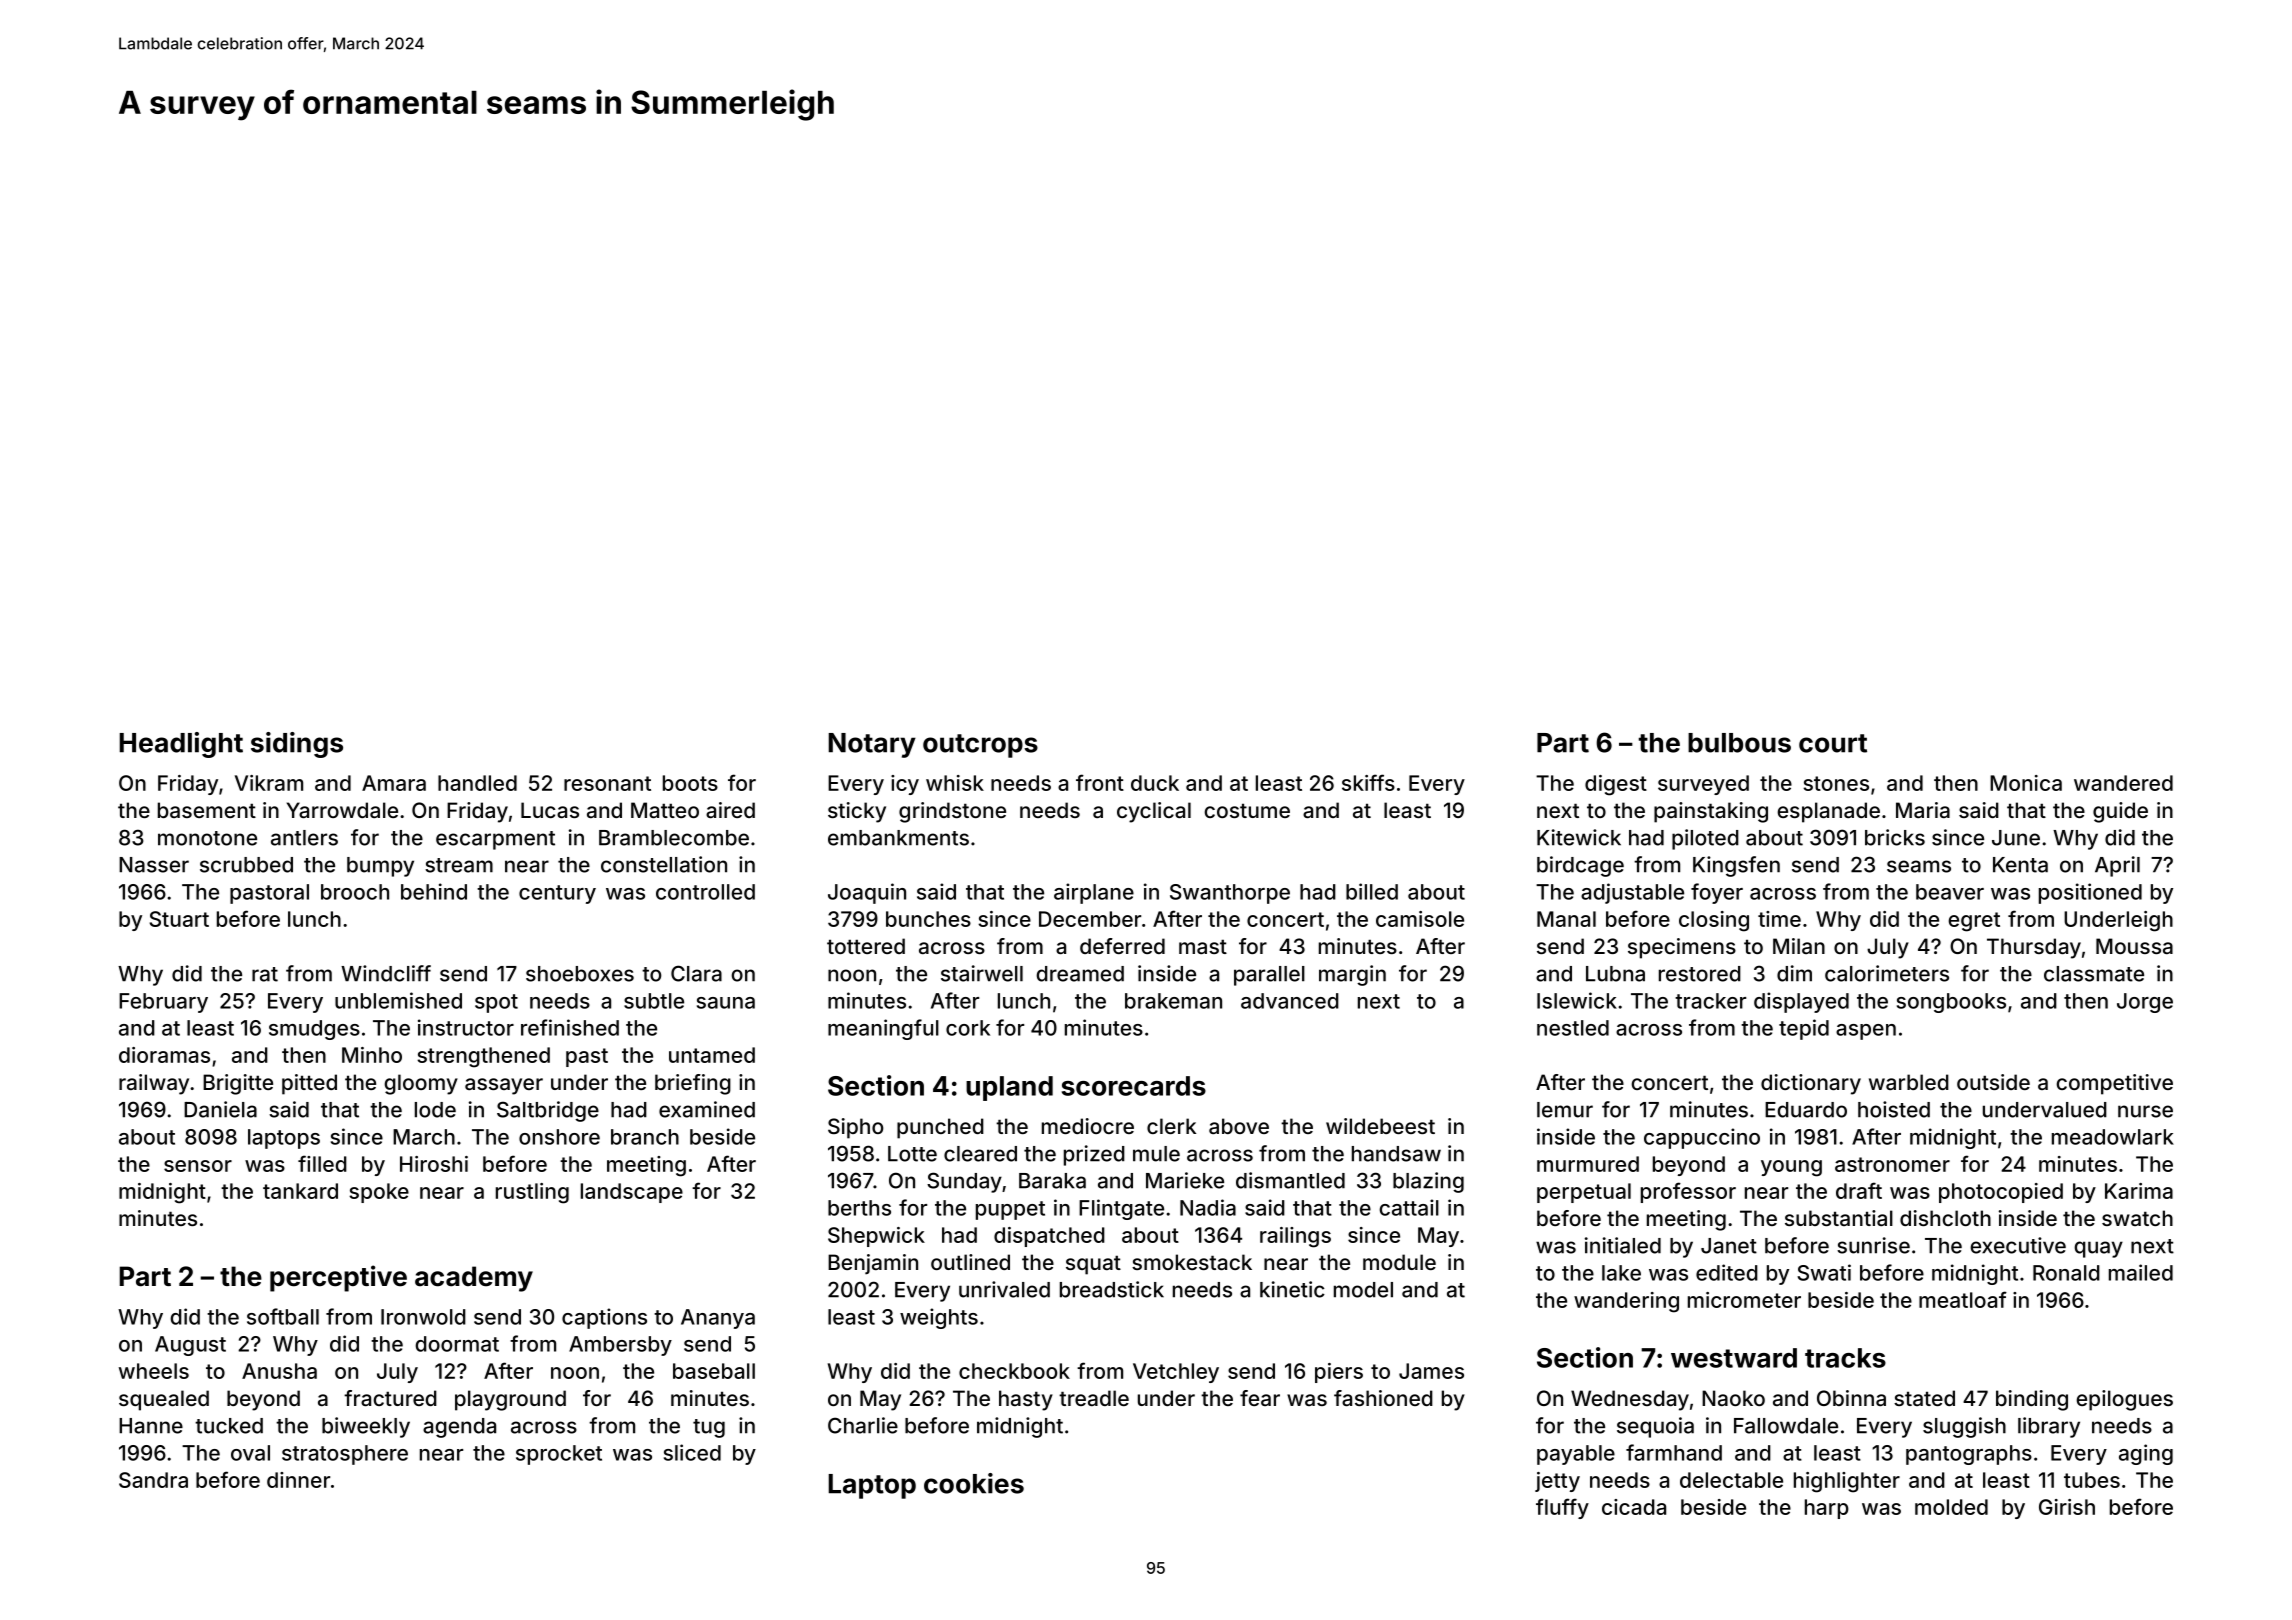  Describe the element at coordinates (1873, 1245) in the screenshot. I see `sunrise` at that location.
